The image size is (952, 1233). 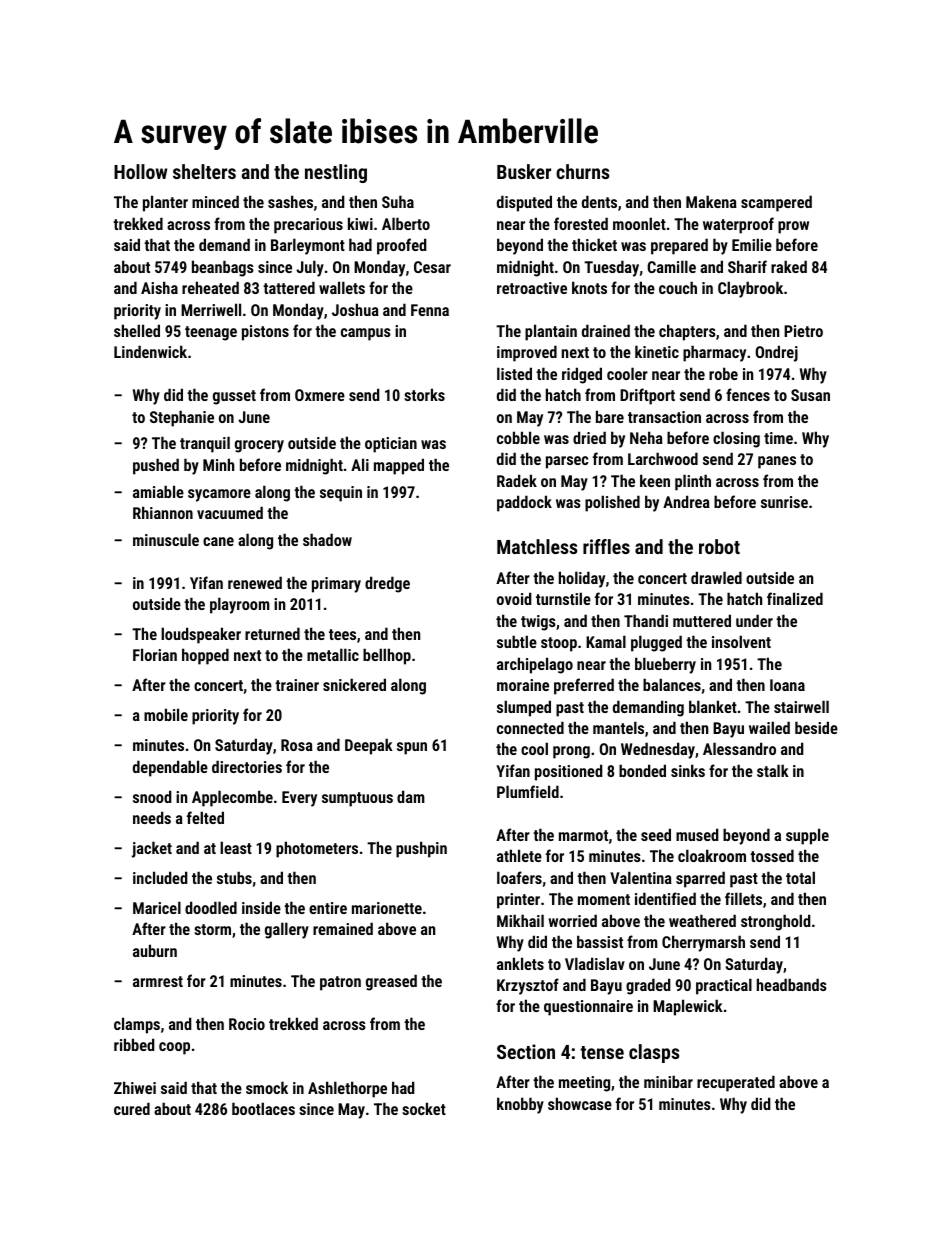 I want to click on scampered, so click(x=776, y=203).
